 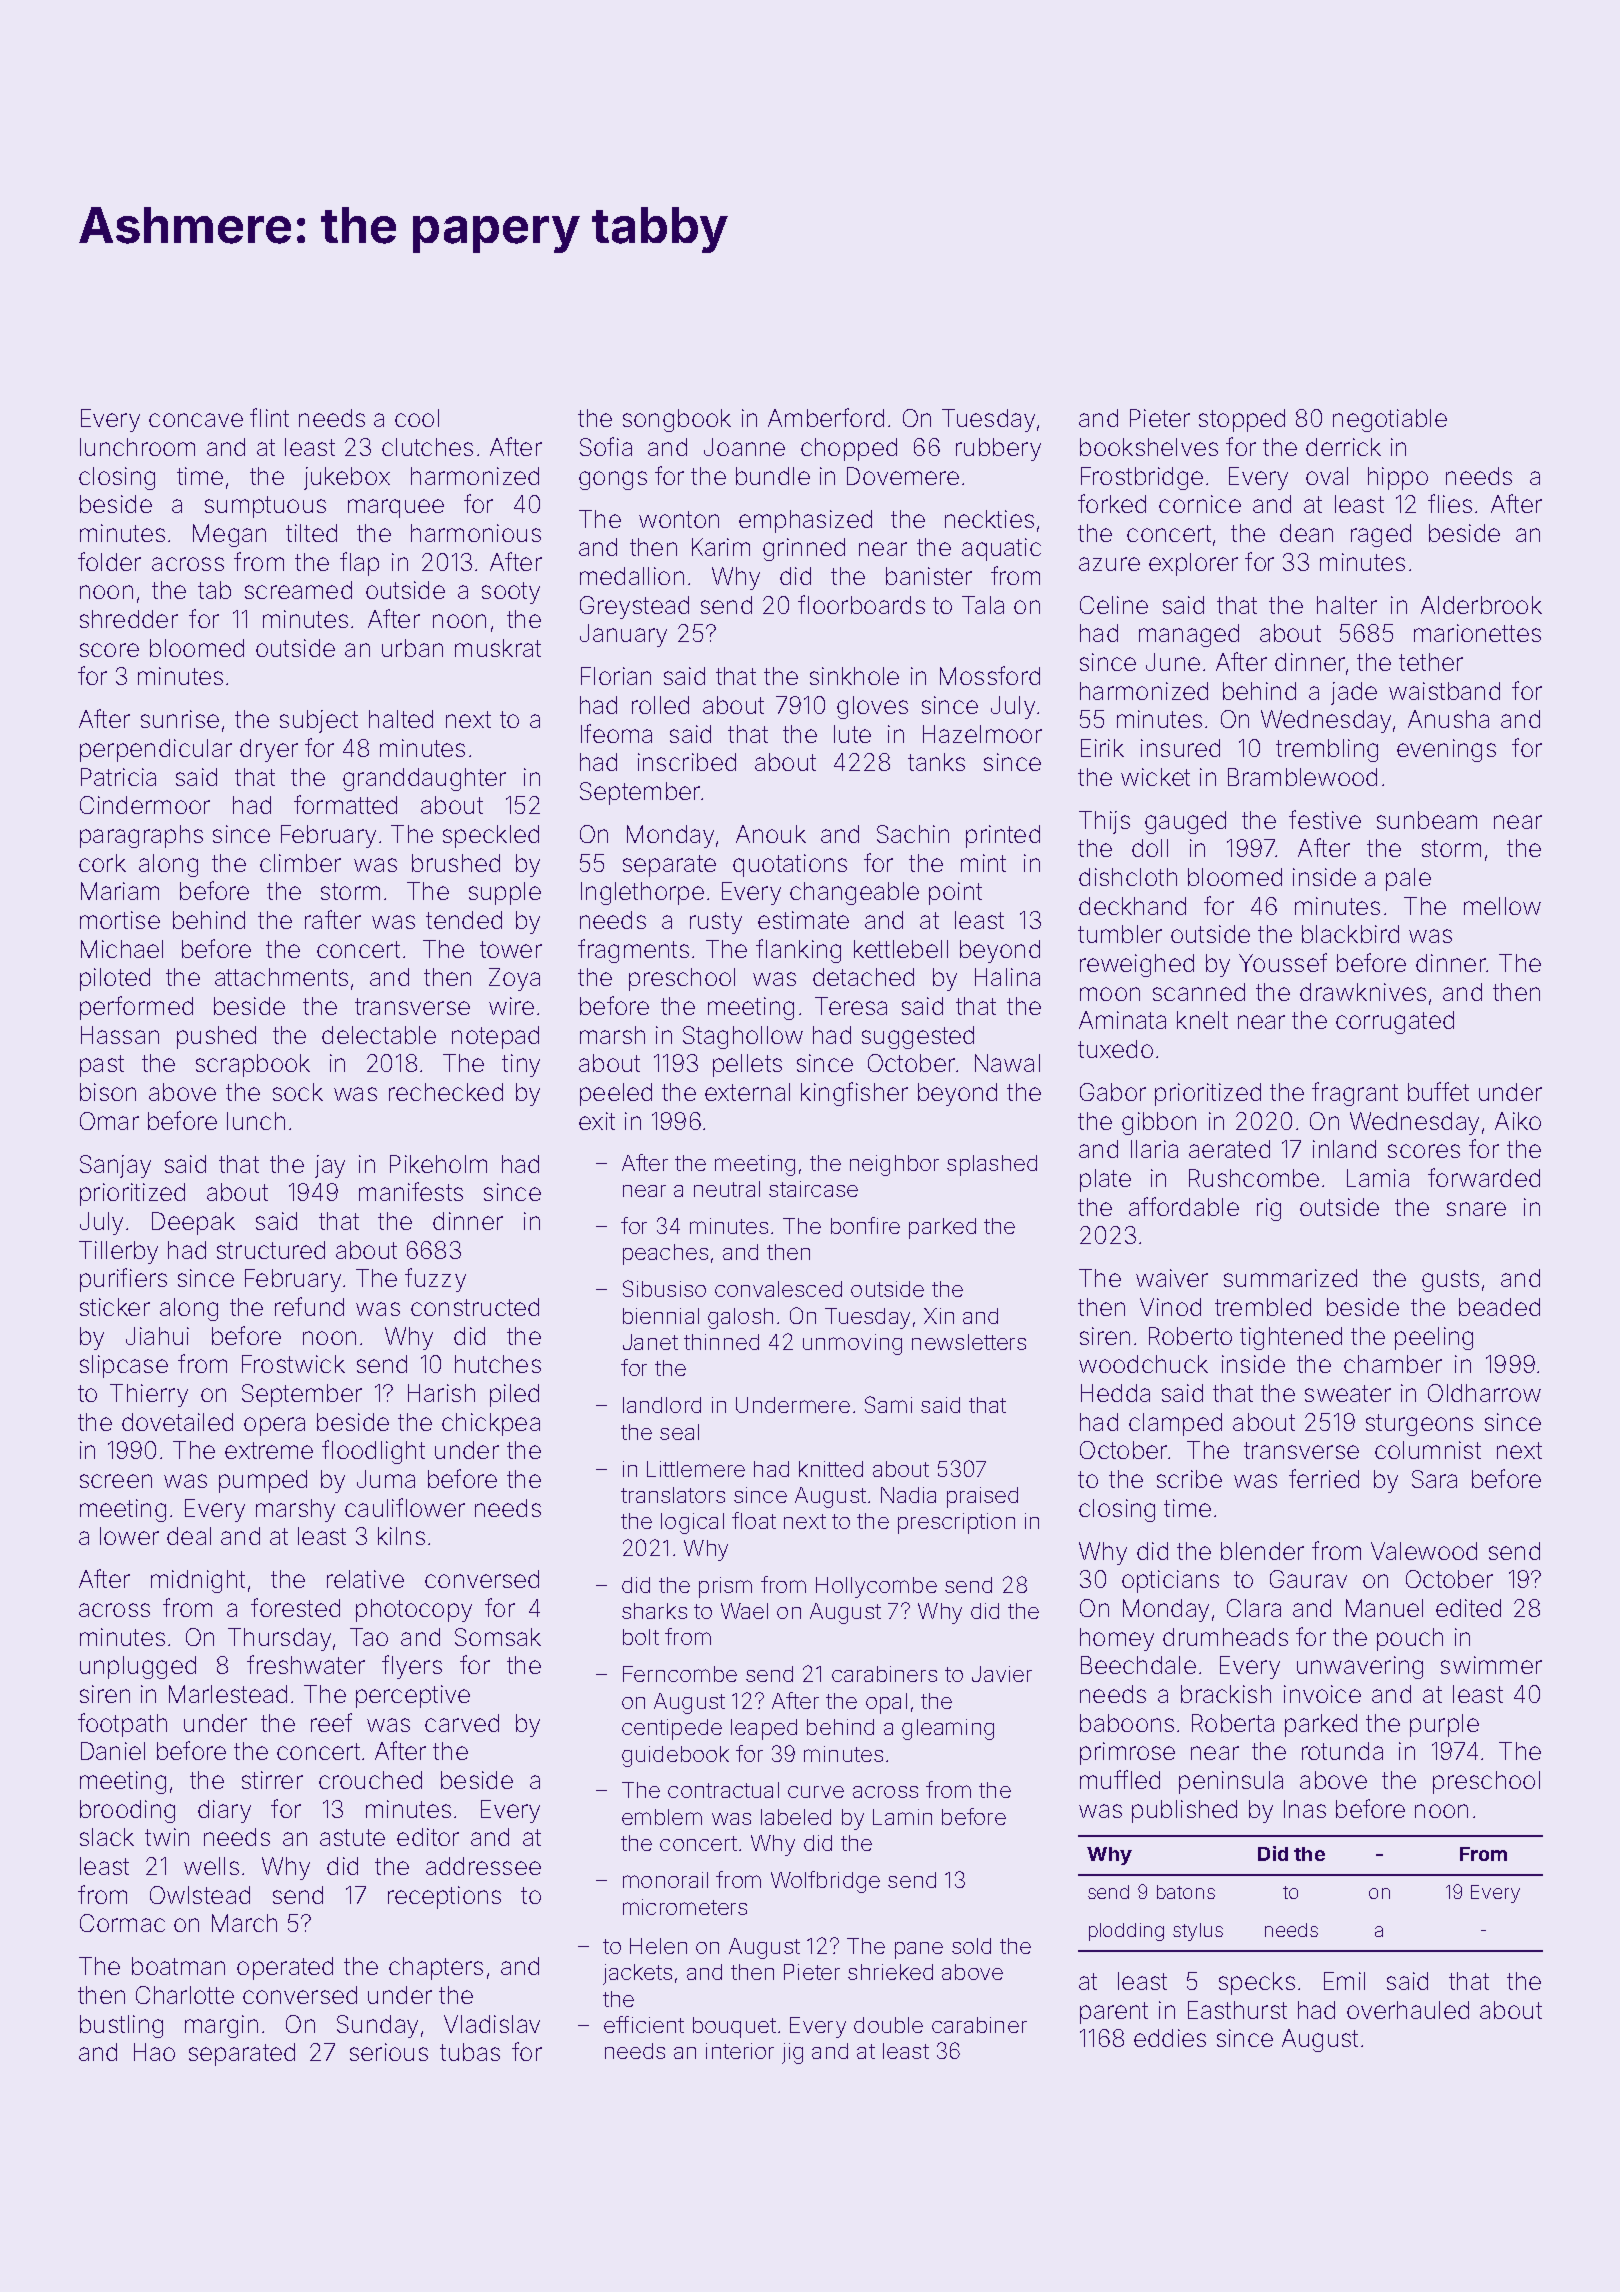 What do you see at coordinates (747, 1065) in the screenshot?
I see `pellets` at bounding box center [747, 1065].
